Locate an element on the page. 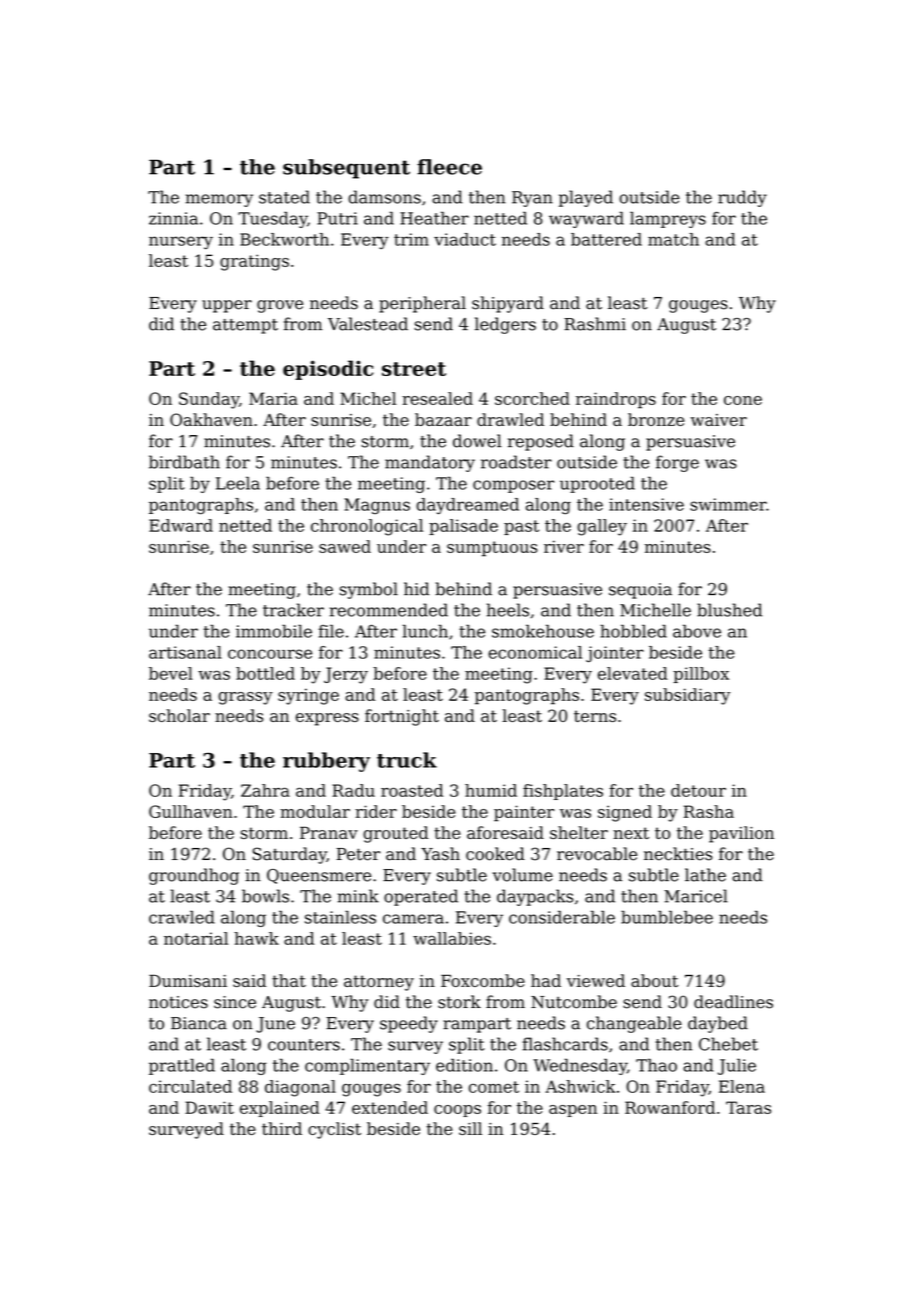  considerable is located at coordinates (562, 917).
